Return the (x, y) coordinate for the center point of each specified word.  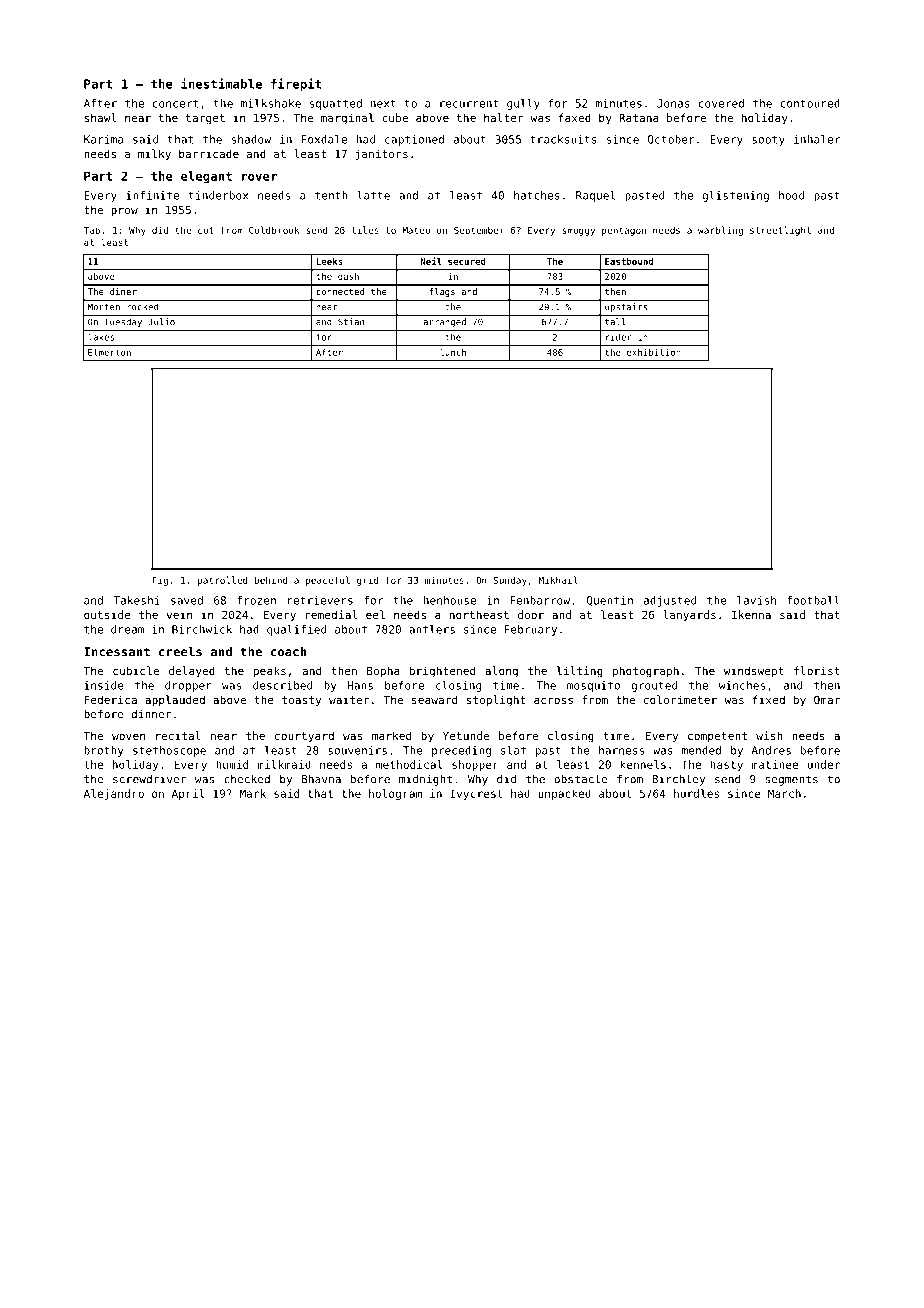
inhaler (817, 139)
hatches (537, 195)
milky (154, 155)
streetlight (780, 231)
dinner (151, 714)
